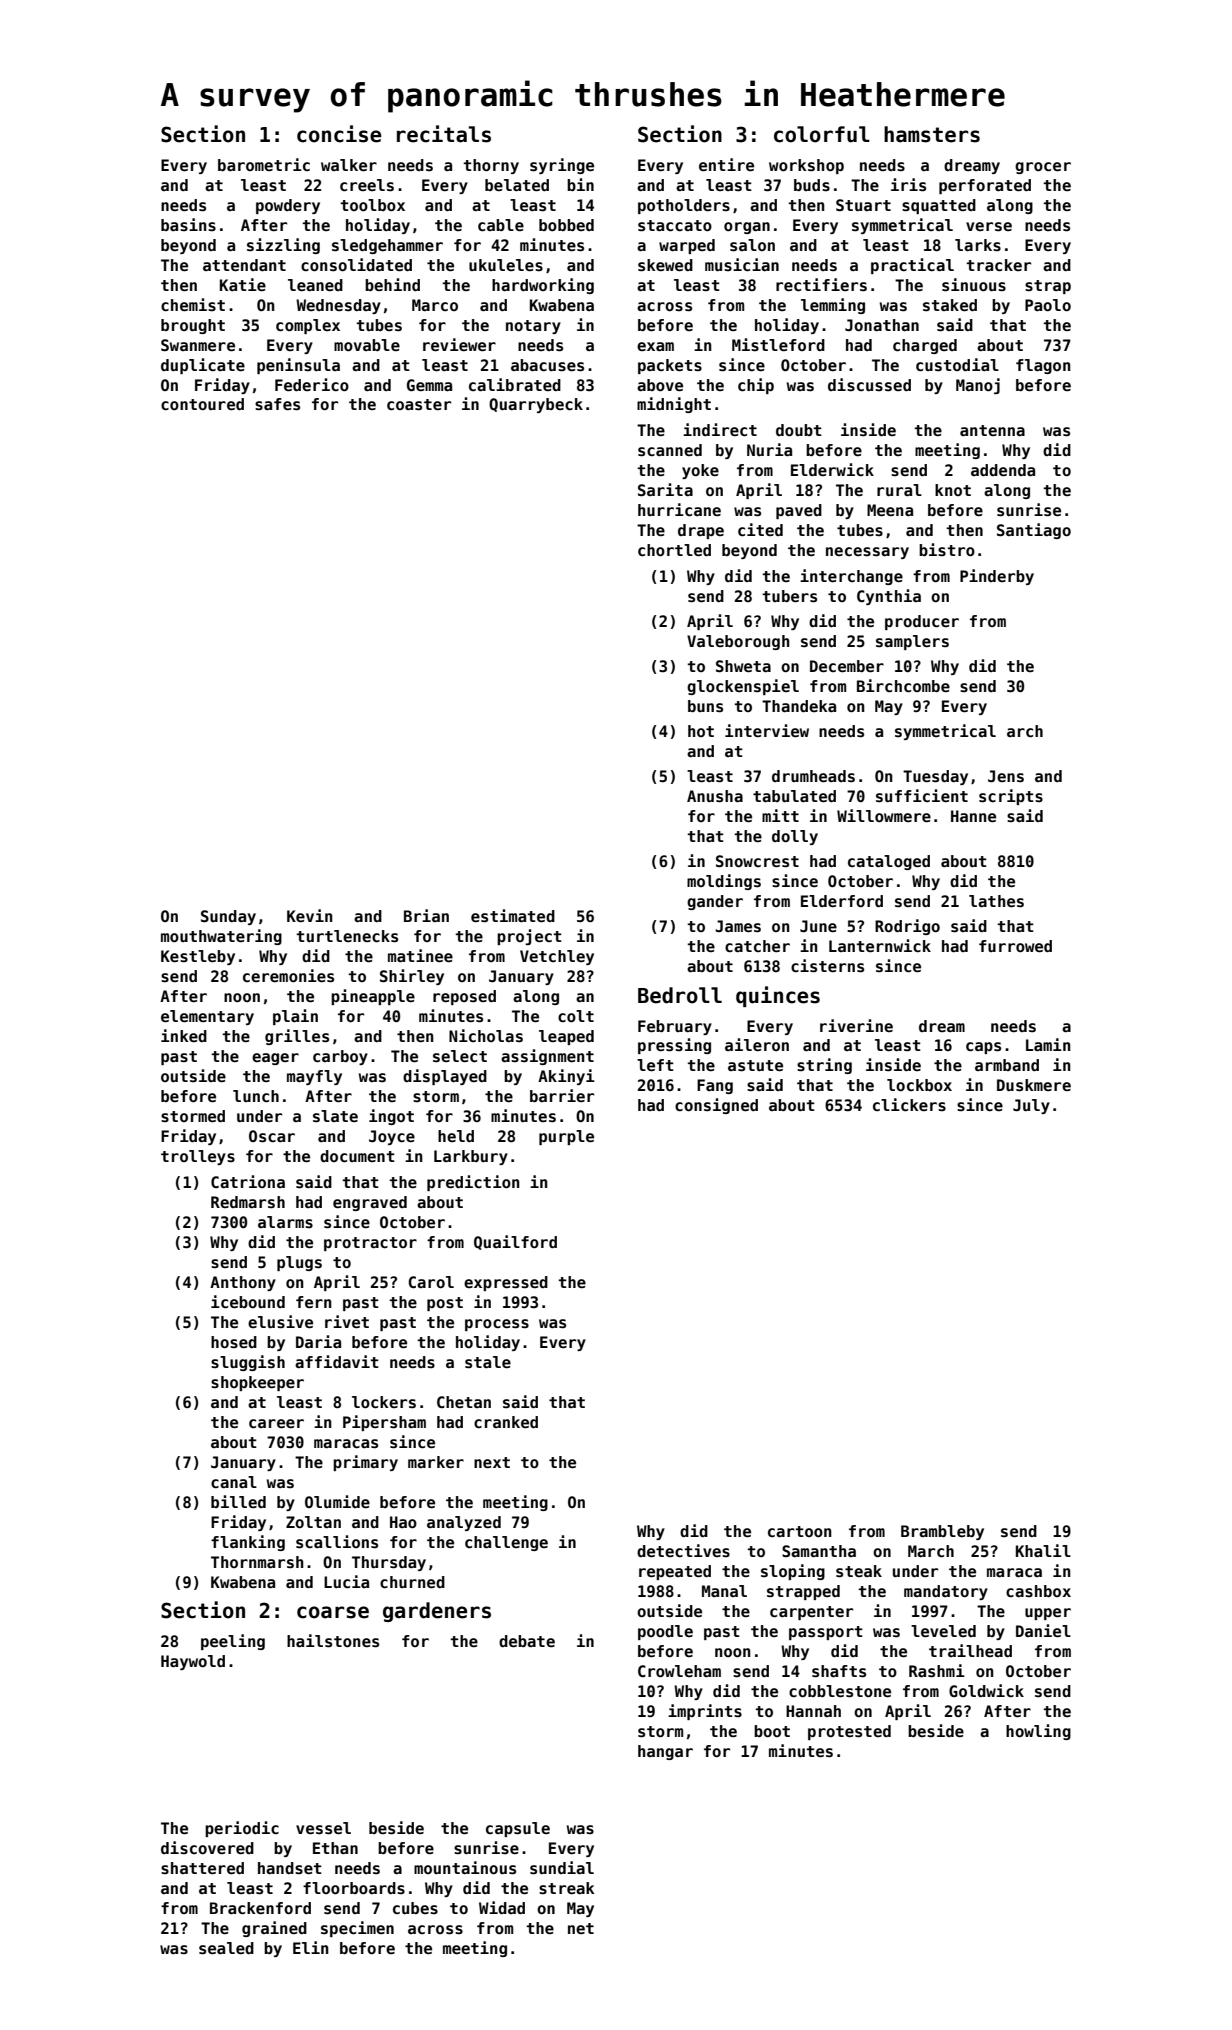  What do you see at coordinates (655, 346) in the document?
I see `exam` at bounding box center [655, 346].
